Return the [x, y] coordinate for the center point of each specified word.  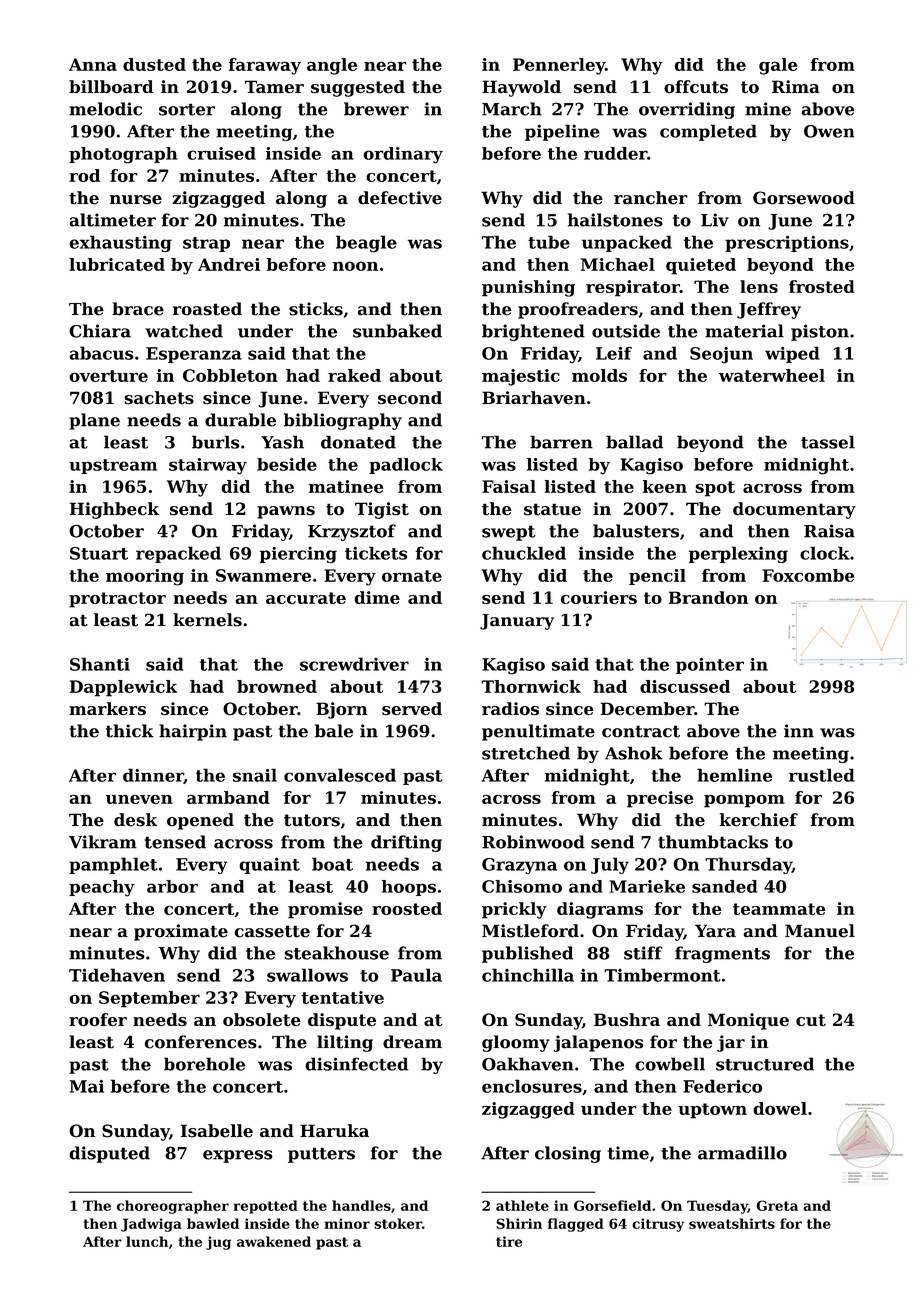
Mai [87, 1086]
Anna [93, 64]
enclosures [532, 1086]
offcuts [696, 87]
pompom [744, 801]
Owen [829, 131]
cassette [272, 931]
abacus [101, 353]
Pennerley [559, 66]
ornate [412, 576]
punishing [528, 288]
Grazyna [519, 866]
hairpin [193, 732]
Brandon [708, 597]
